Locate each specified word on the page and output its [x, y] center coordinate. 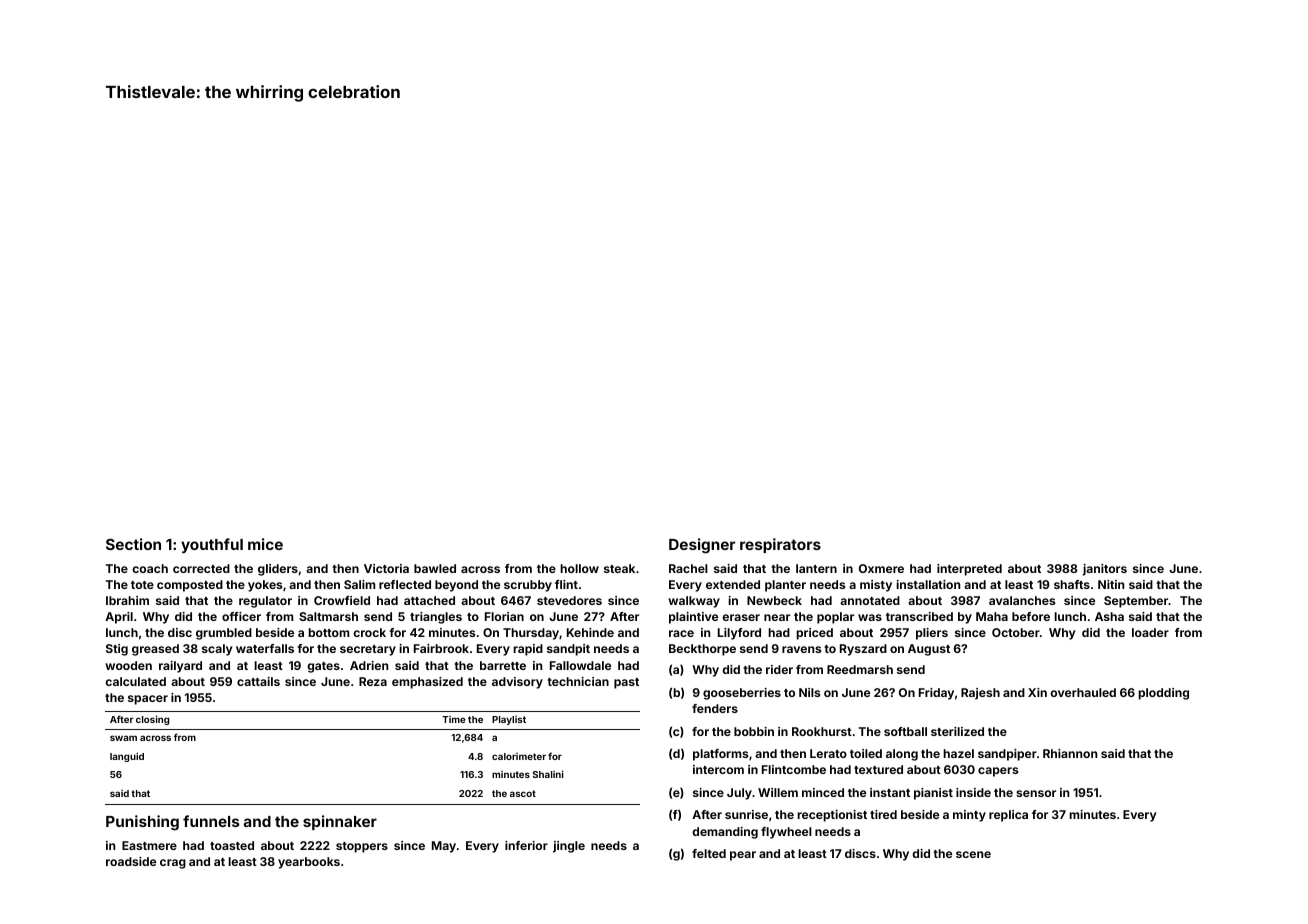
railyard [180, 667]
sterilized [957, 731]
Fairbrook [441, 648]
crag [173, 864]
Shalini [548, 774]
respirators [780, 545]
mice [265, 544]
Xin [1037, 692]
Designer [702, 546]
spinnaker [340, 822]
